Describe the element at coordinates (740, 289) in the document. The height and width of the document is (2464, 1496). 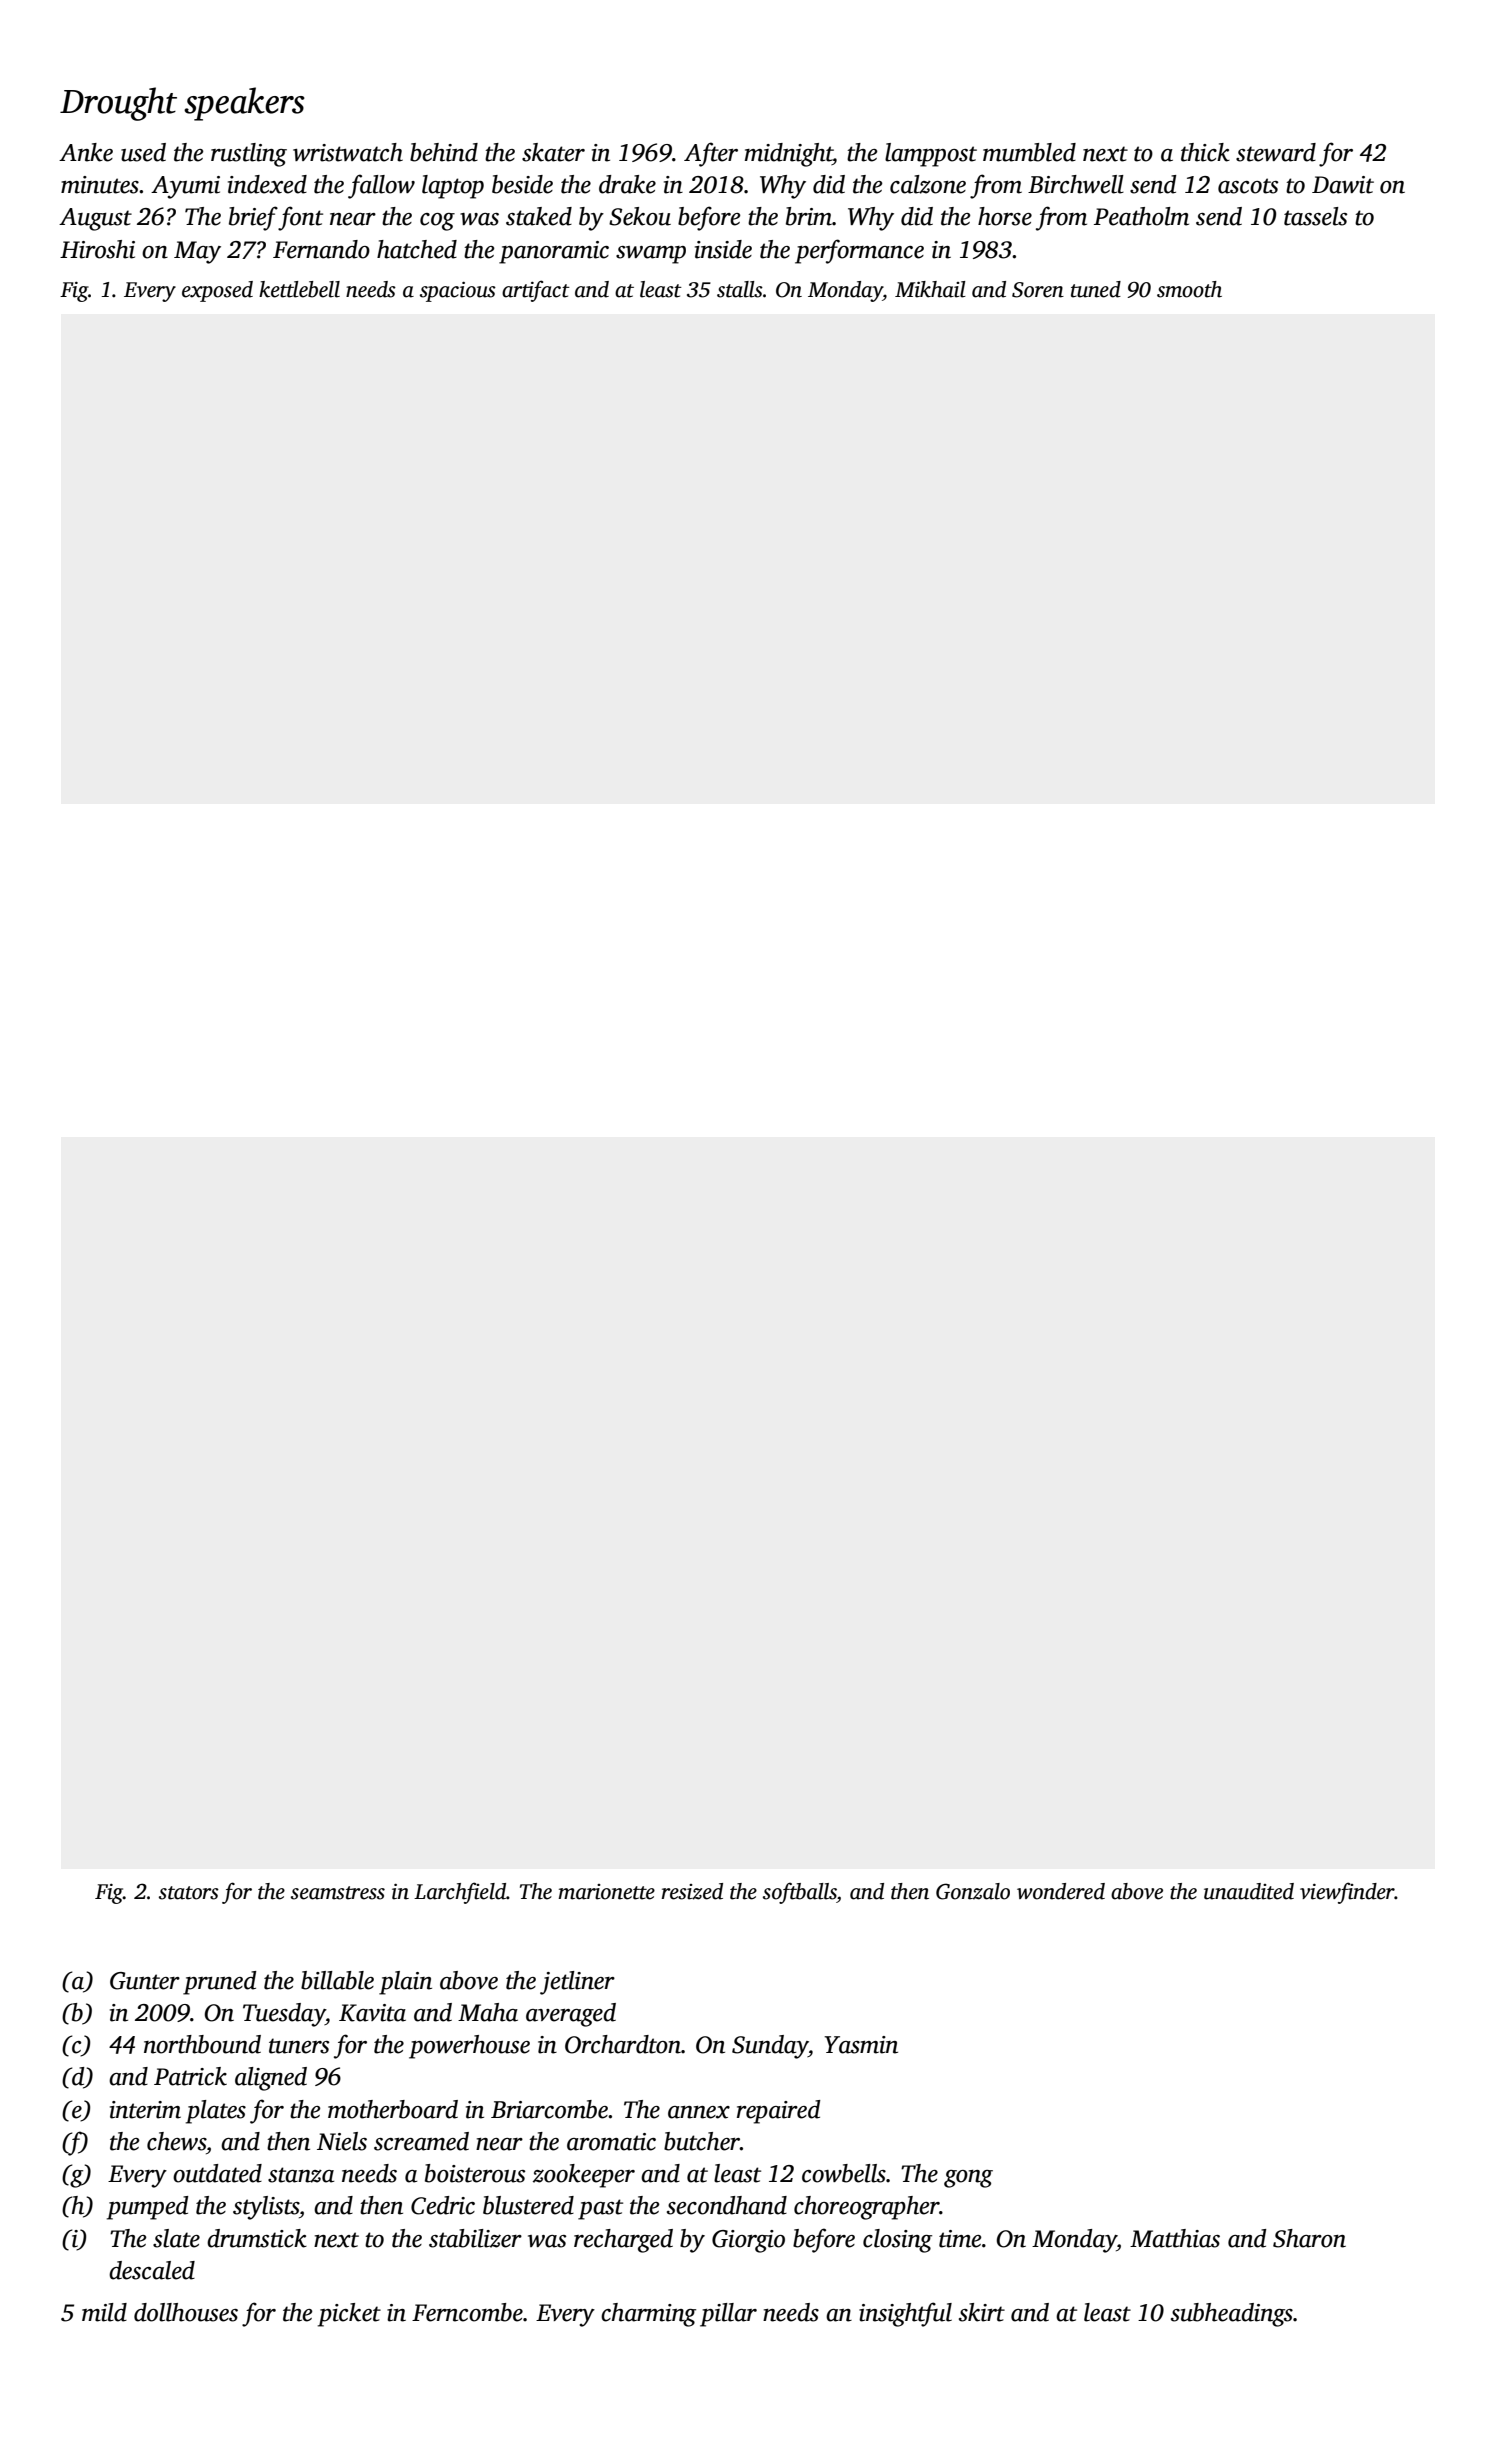
I see `stalls` at that location.
